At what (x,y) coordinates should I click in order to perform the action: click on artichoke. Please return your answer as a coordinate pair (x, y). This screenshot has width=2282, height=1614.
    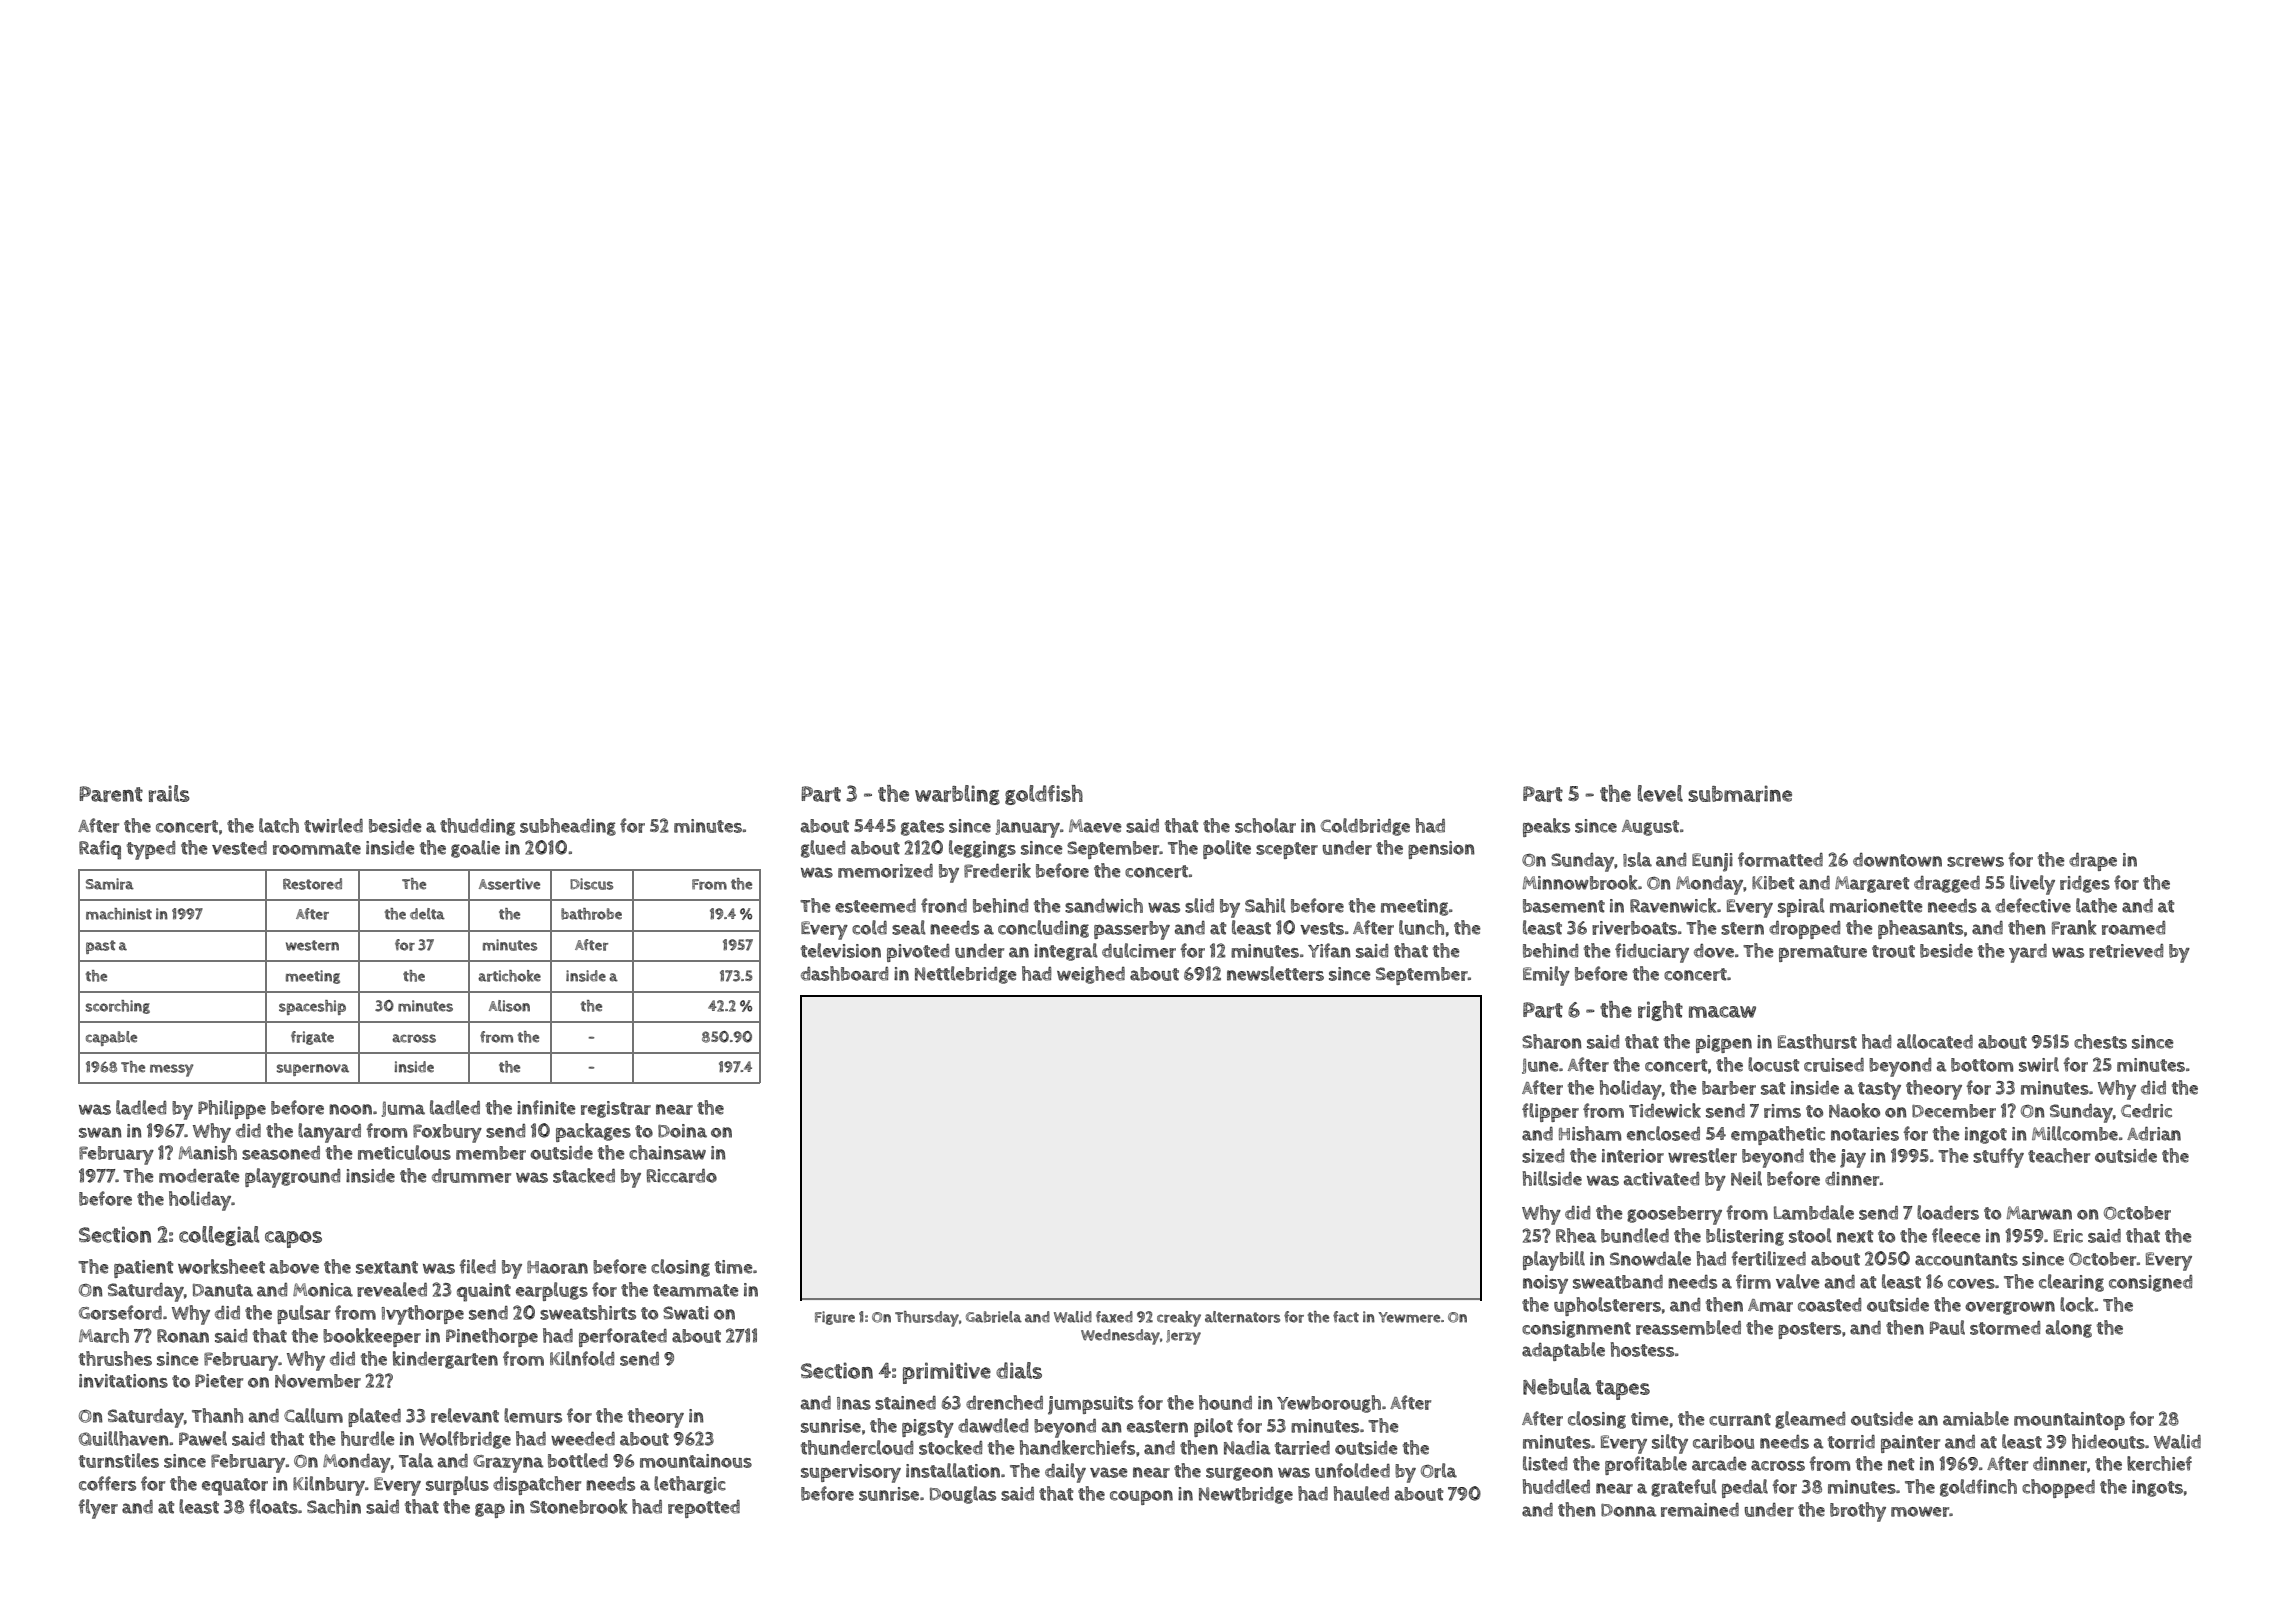
    Looking at the image, I should click on (509, 976).
